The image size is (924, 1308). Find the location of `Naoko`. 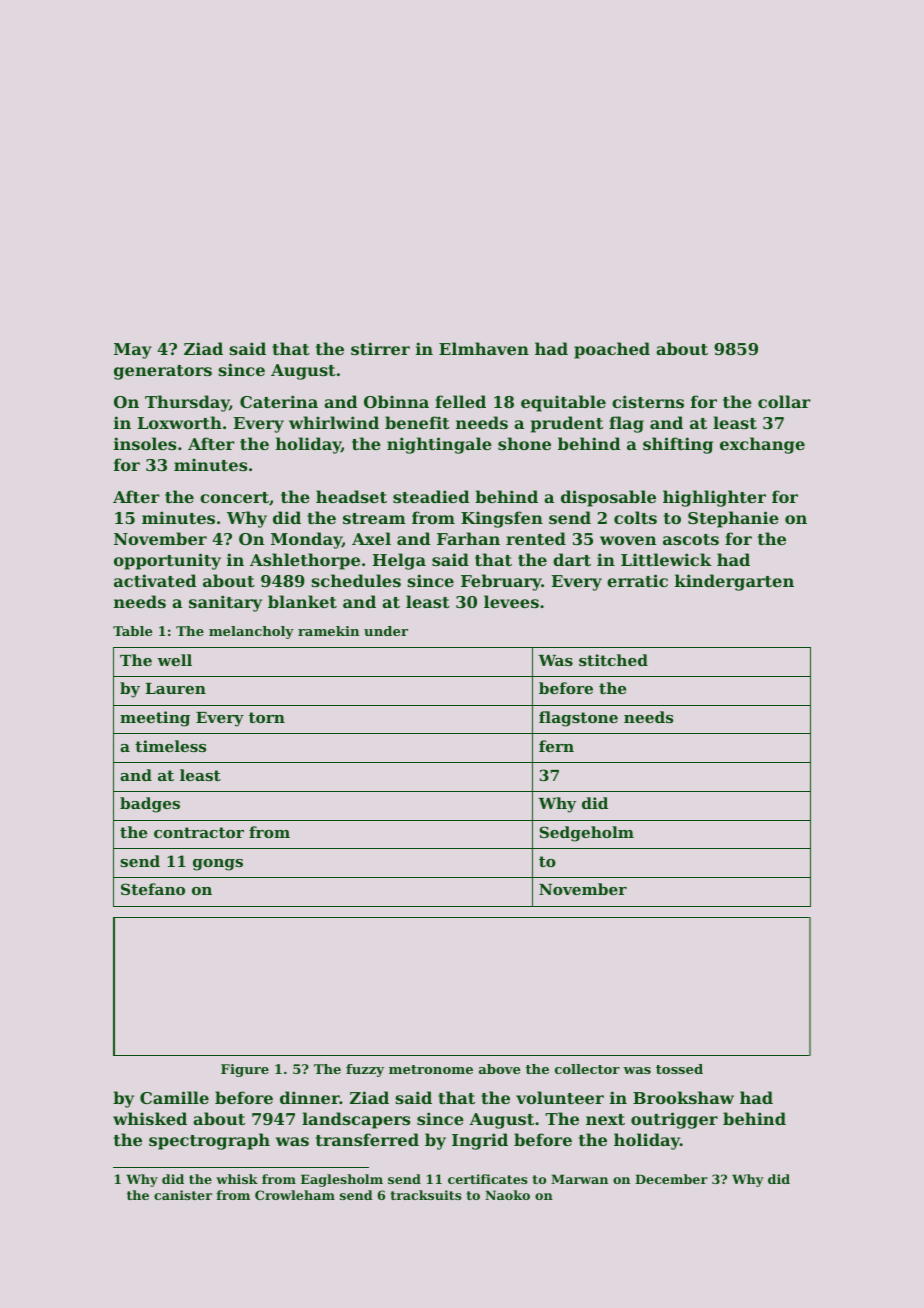

Naoko is located at coordinates (507, 1195).
